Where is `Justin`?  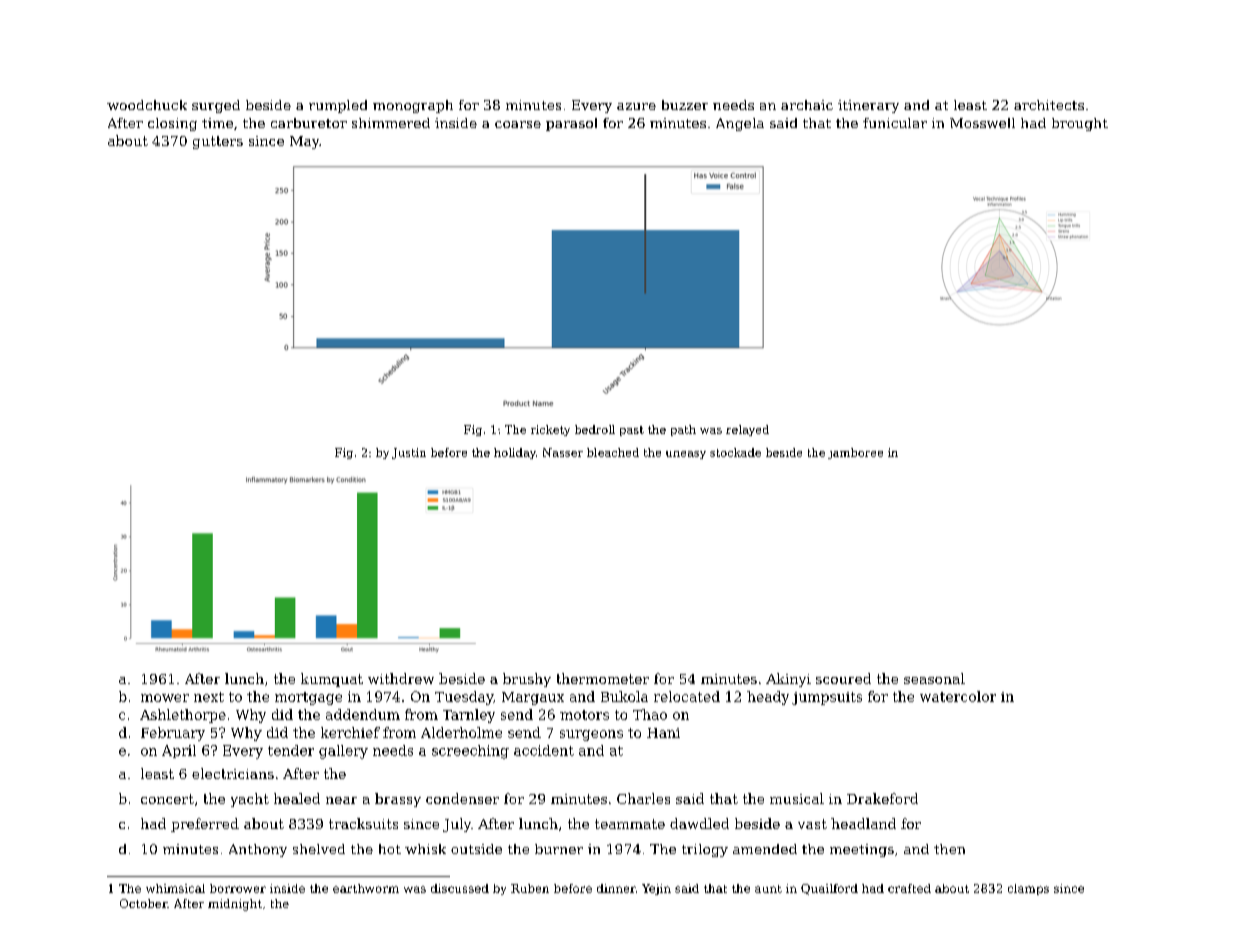
Justin is located at coordinates (409, 453).
